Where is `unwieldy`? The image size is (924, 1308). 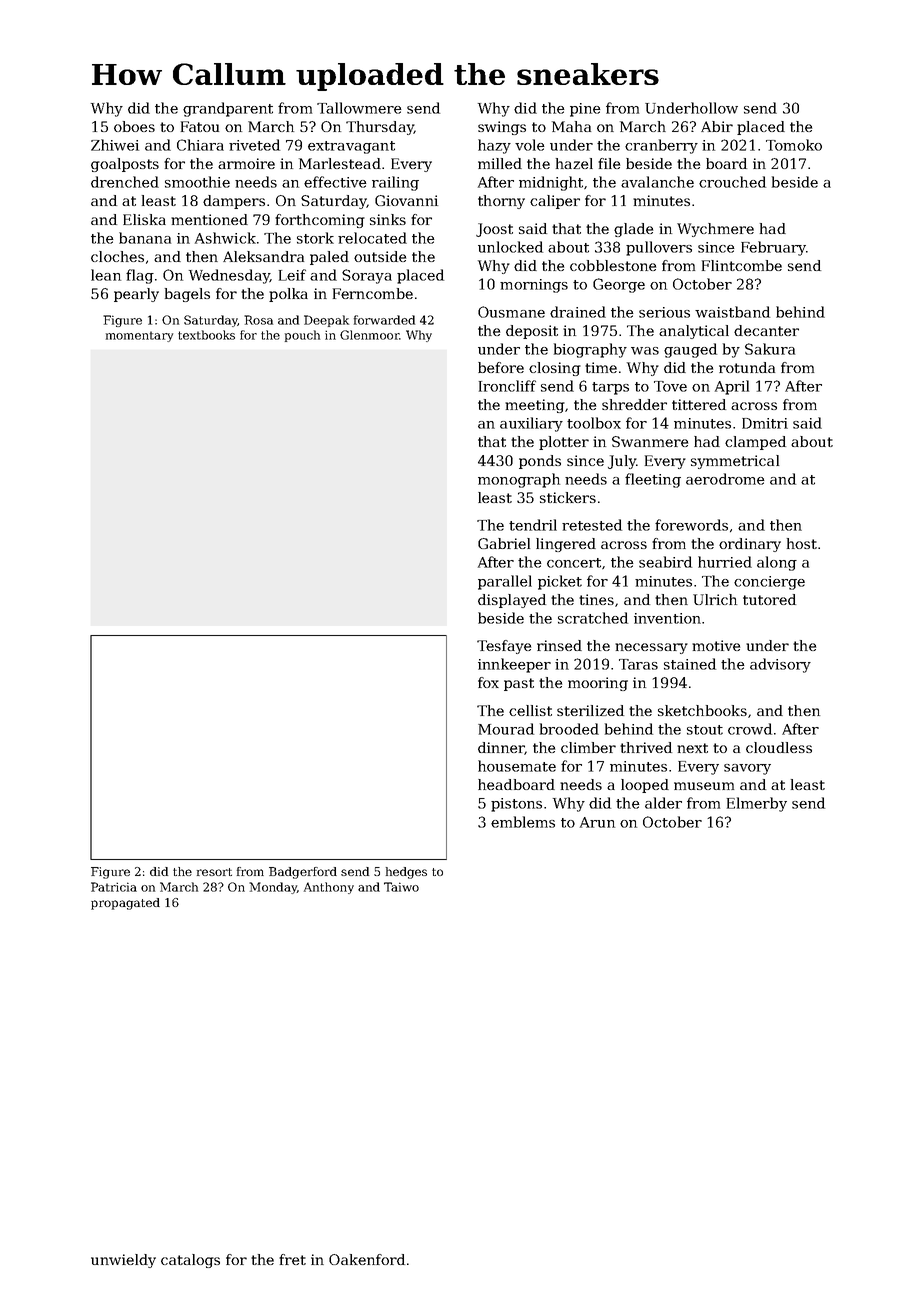
unwieldy is located at coordinates (123, 1261).
